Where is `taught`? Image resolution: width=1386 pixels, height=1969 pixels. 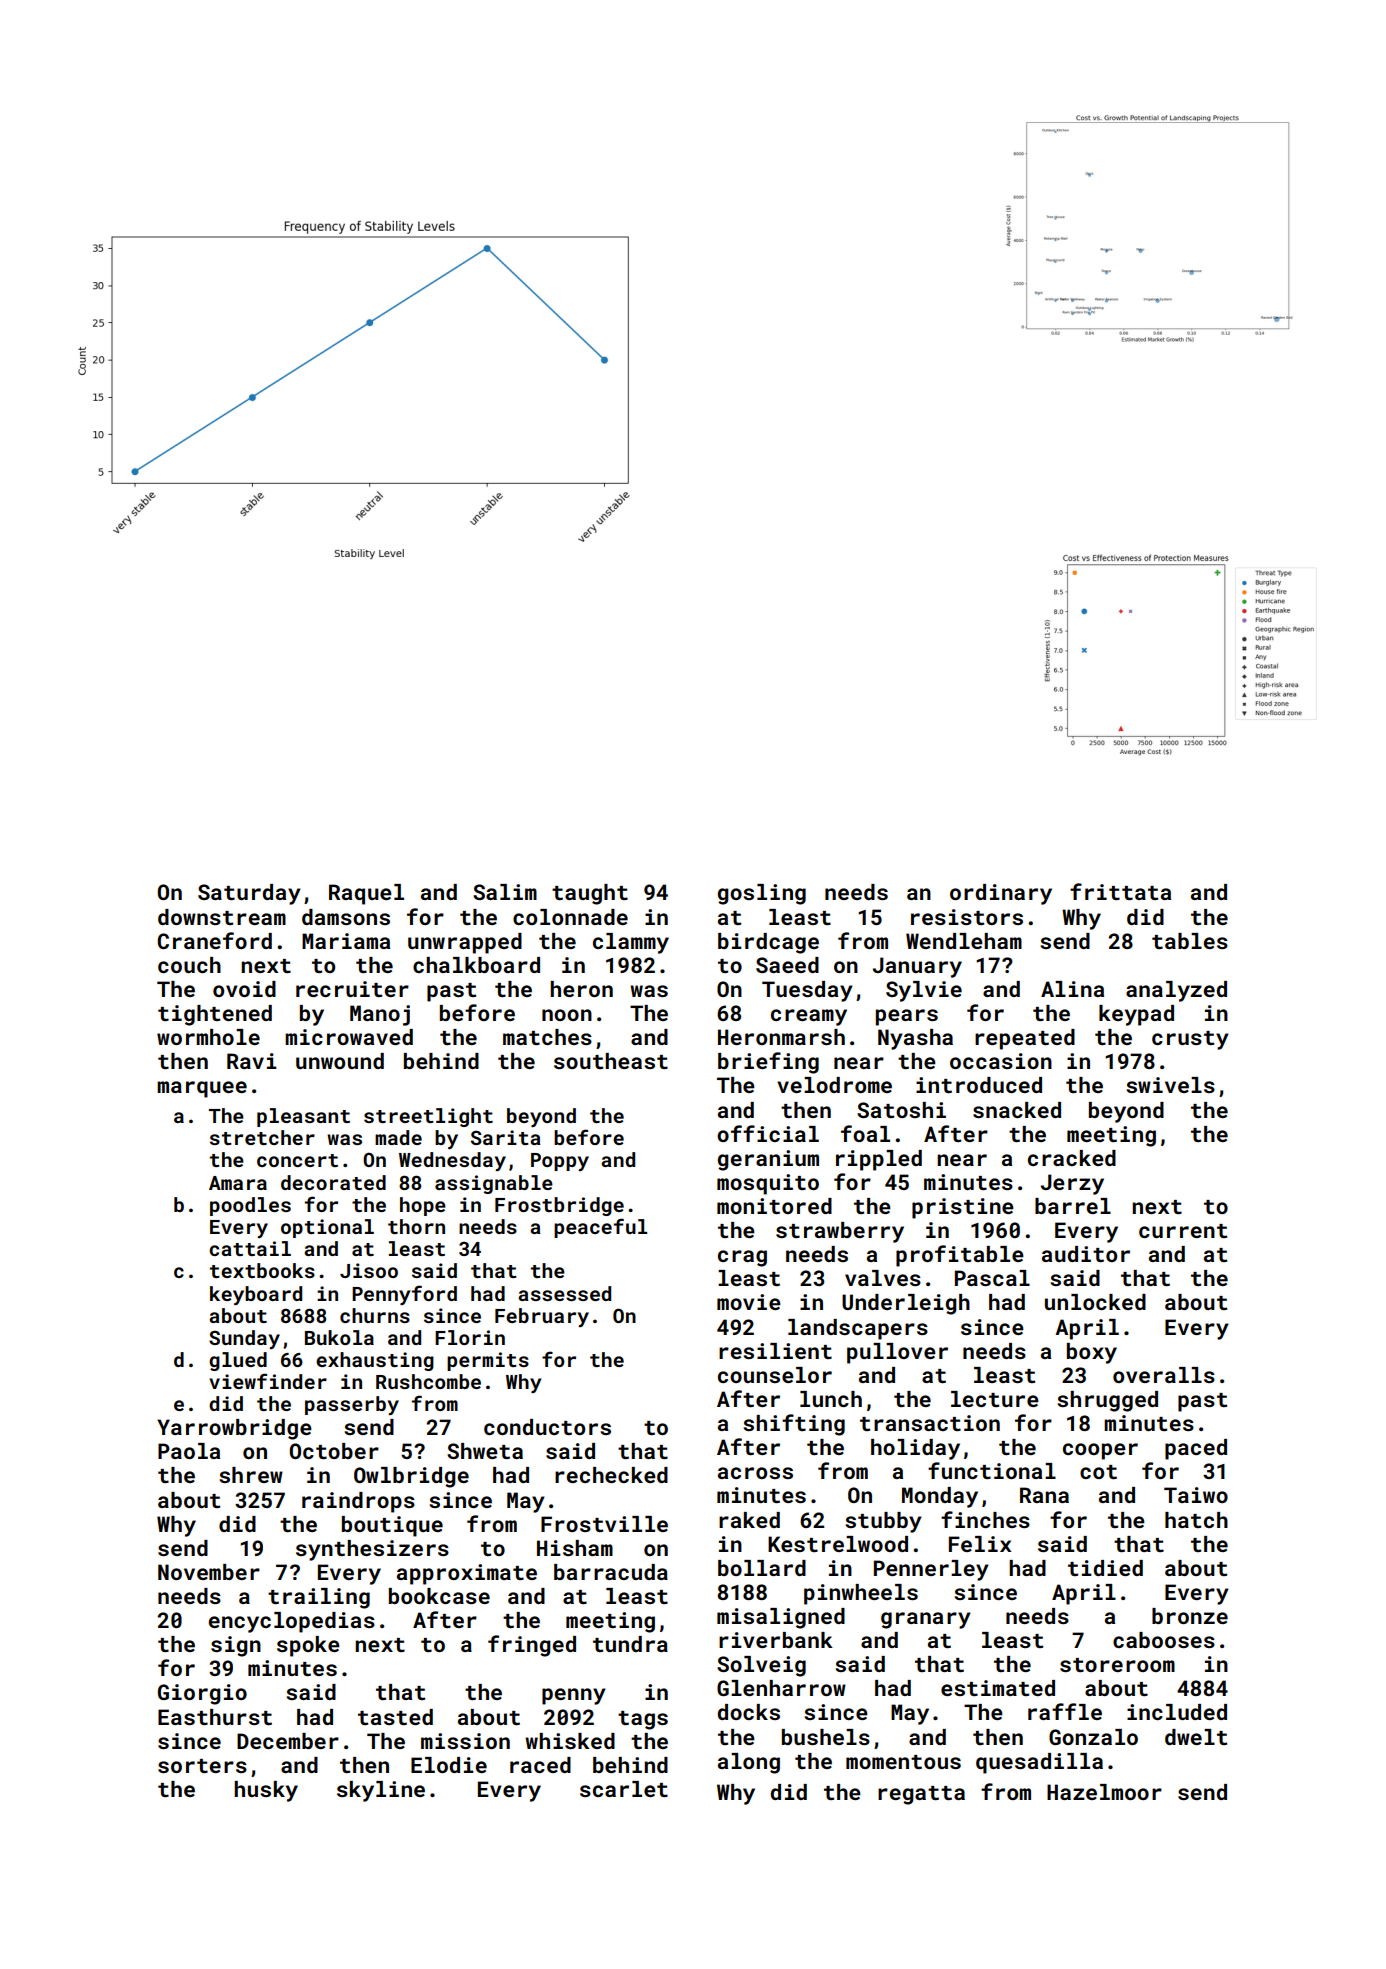 taught is located at coordinates (590, 894).
